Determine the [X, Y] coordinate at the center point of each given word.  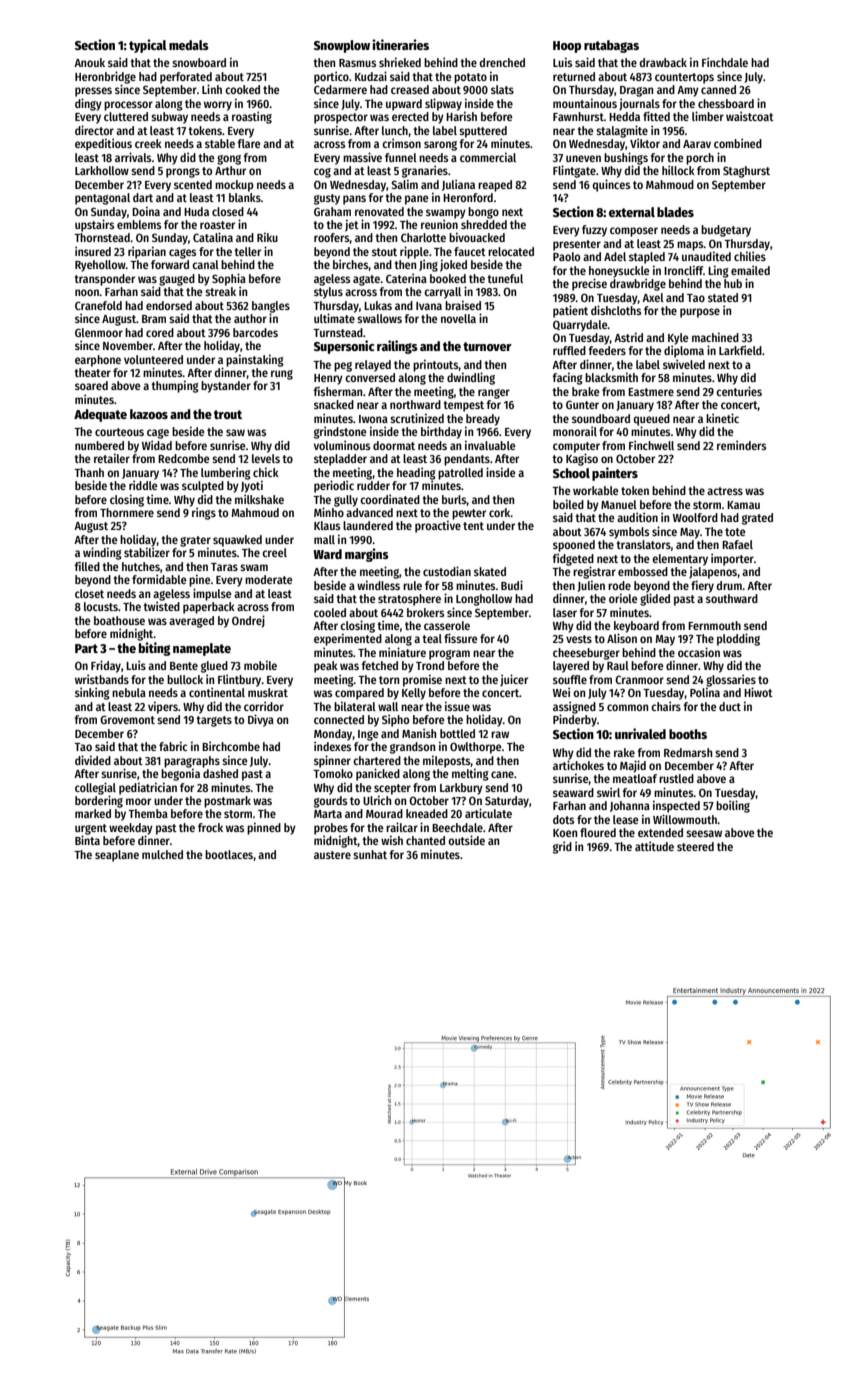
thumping [175, 386]
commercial [488, 157]
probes [331, 829]
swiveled [684, 364]
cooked [242, 89]
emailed [750, 270]
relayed [373, 366]
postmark [227, 802]
